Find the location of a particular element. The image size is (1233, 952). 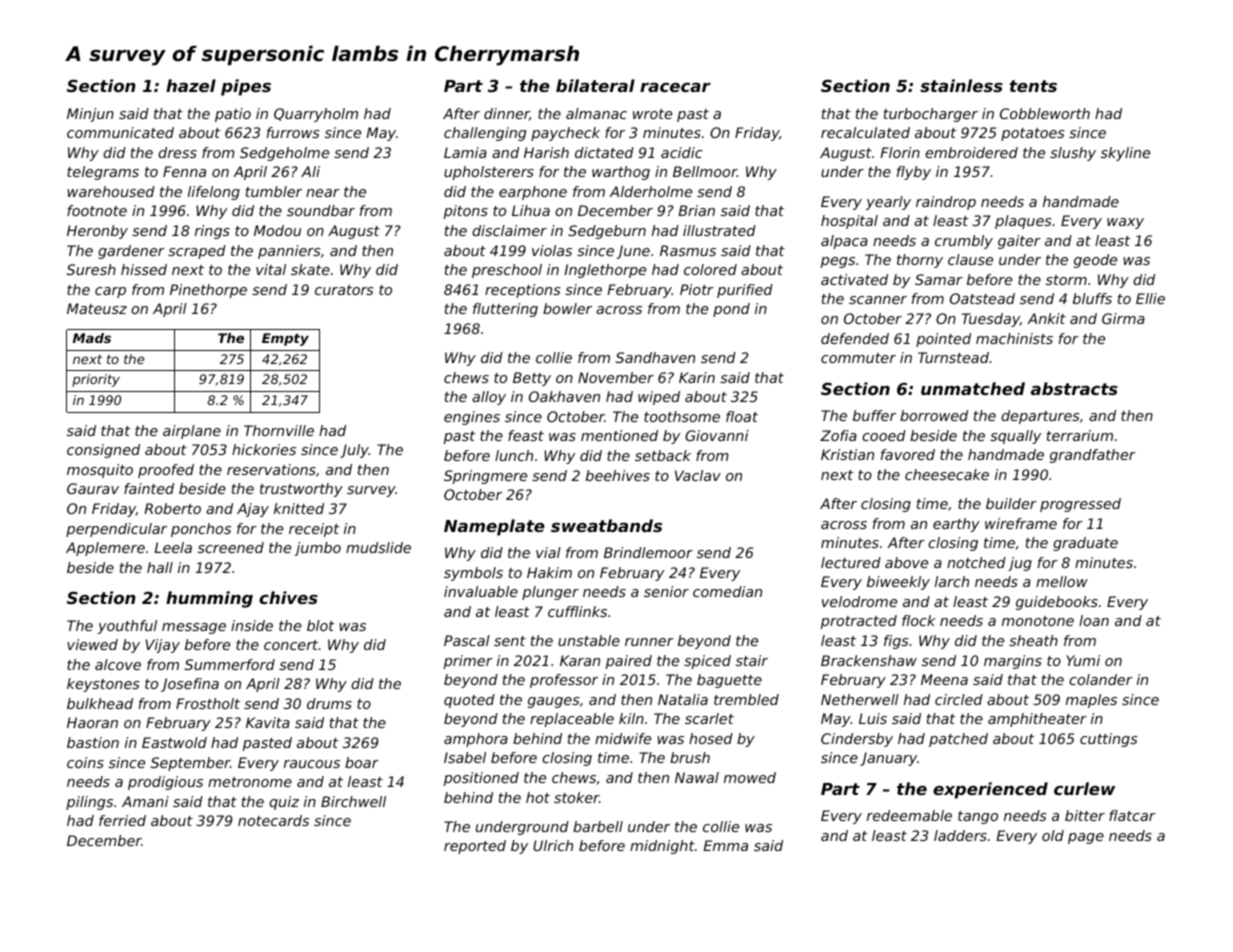

Applemere is located at coordinates (105, 549).
